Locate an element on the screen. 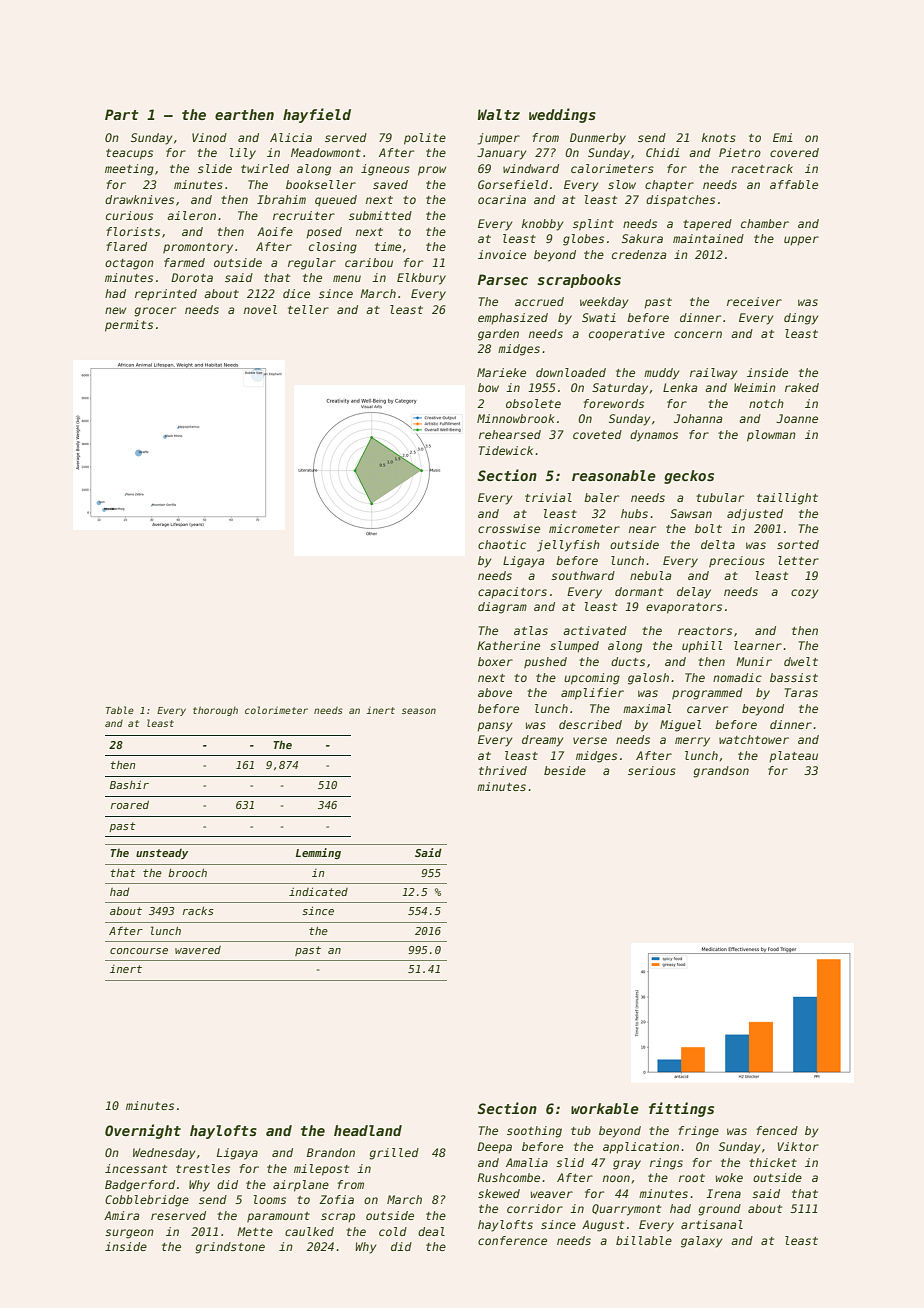  trestles is located at coordinates (203, 1168).
